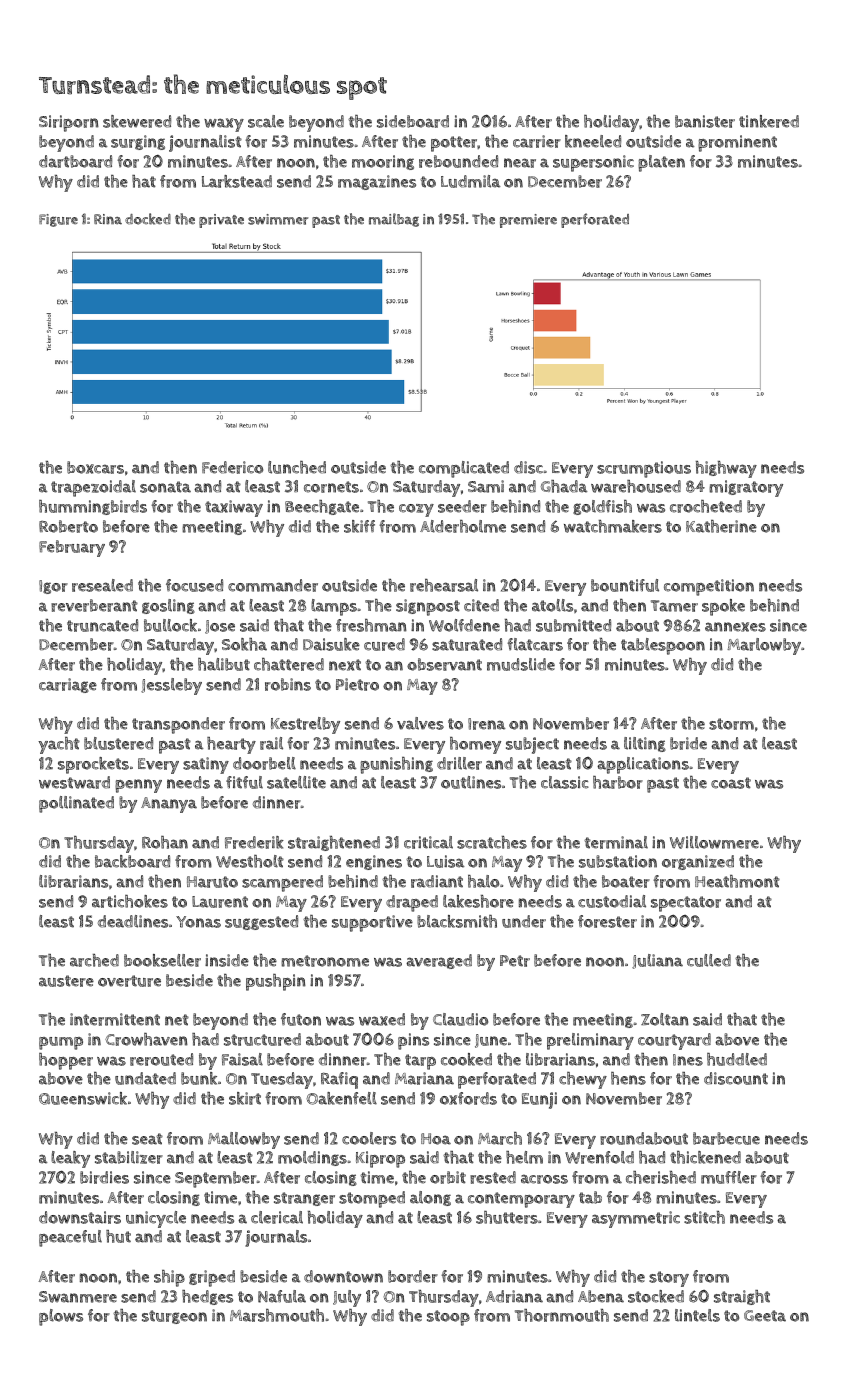 Image resolution: width=849 pixels, height=1400 pixels. I want to click on bullock, so click(170, 625).
